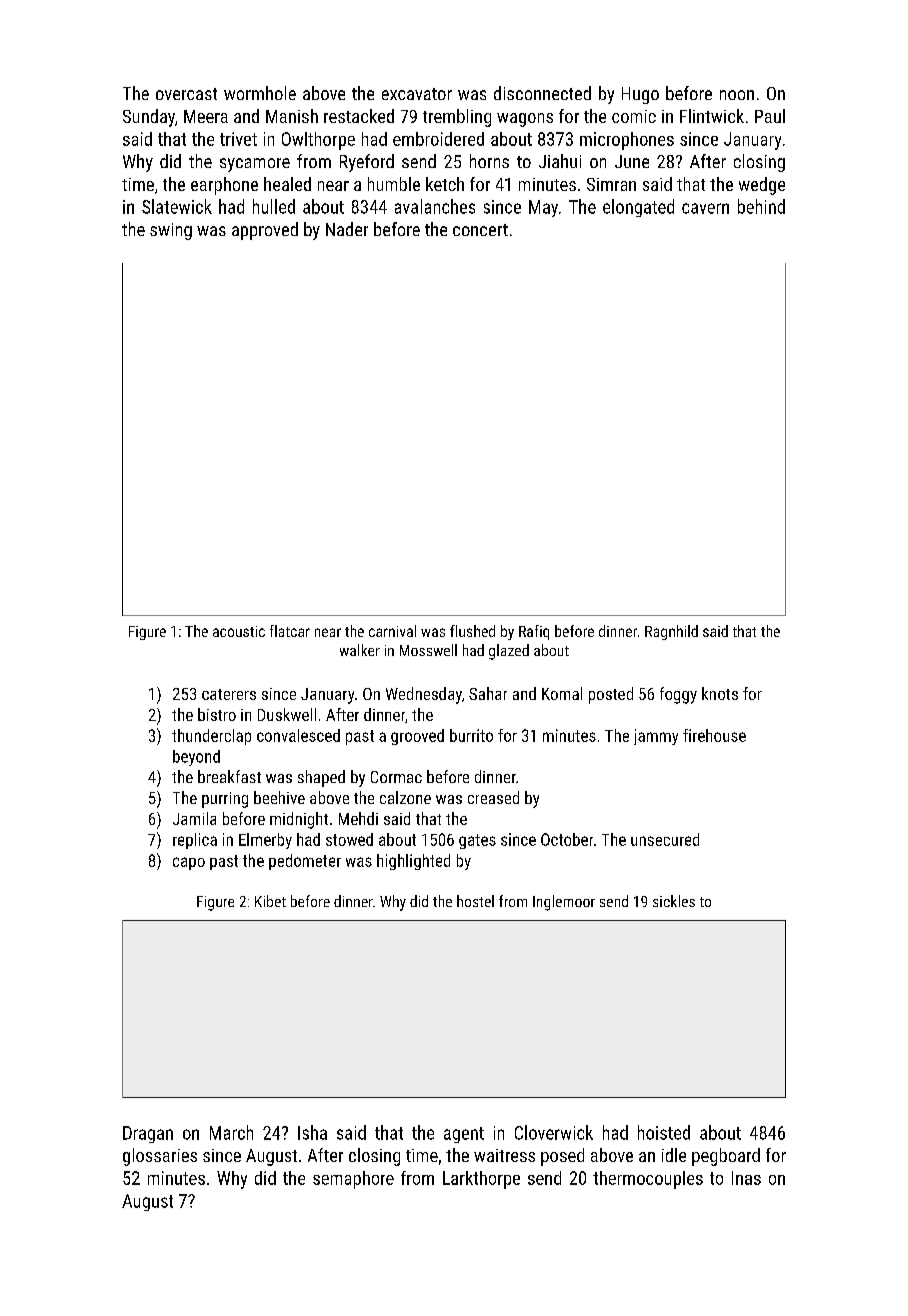  I want to click on horns, so click(489, 161).
